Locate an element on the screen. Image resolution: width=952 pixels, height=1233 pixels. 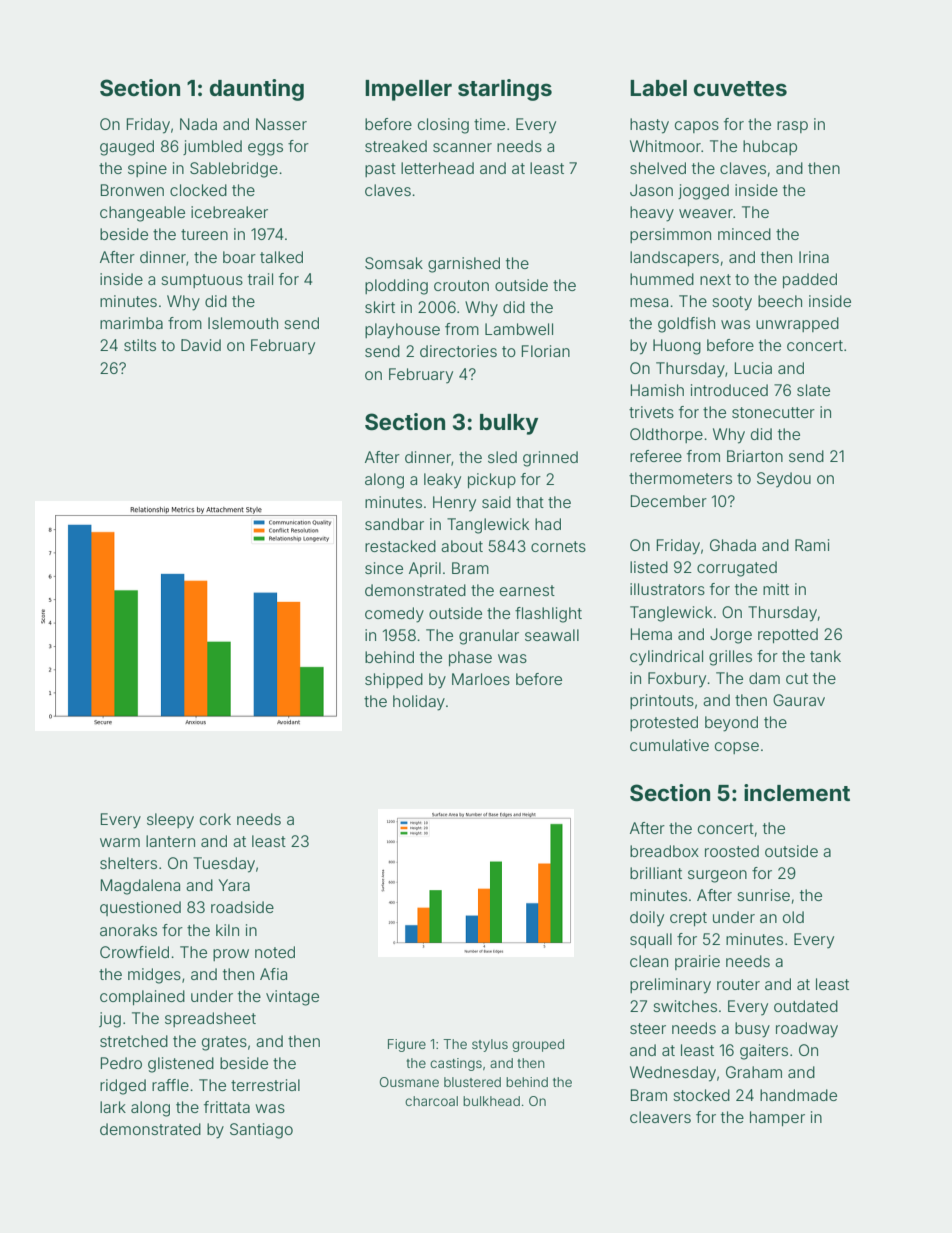
inclement is located at coordinates (797, 792).
